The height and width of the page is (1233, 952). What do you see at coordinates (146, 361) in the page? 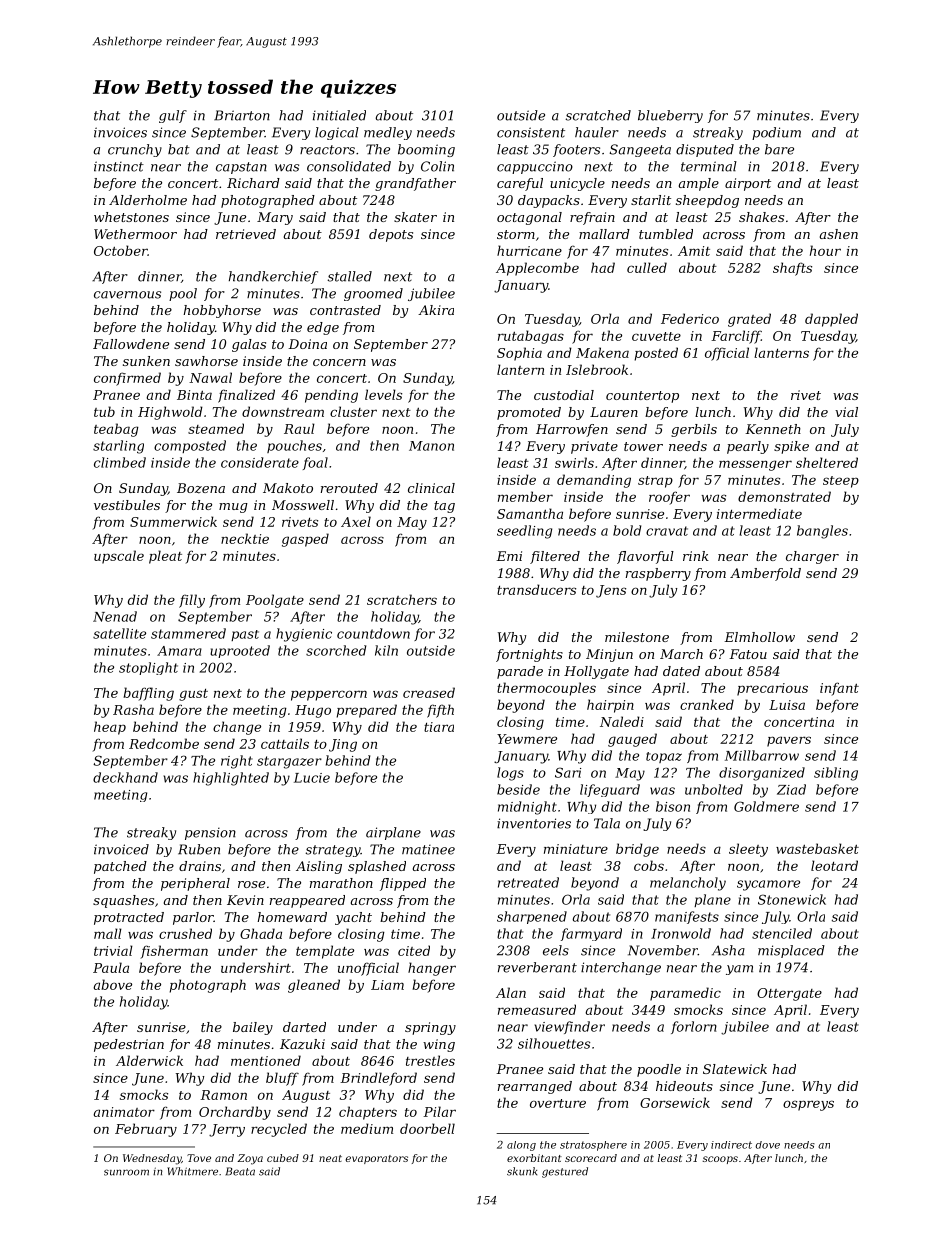
I see `sunken` at bounding box center [146, 361].
